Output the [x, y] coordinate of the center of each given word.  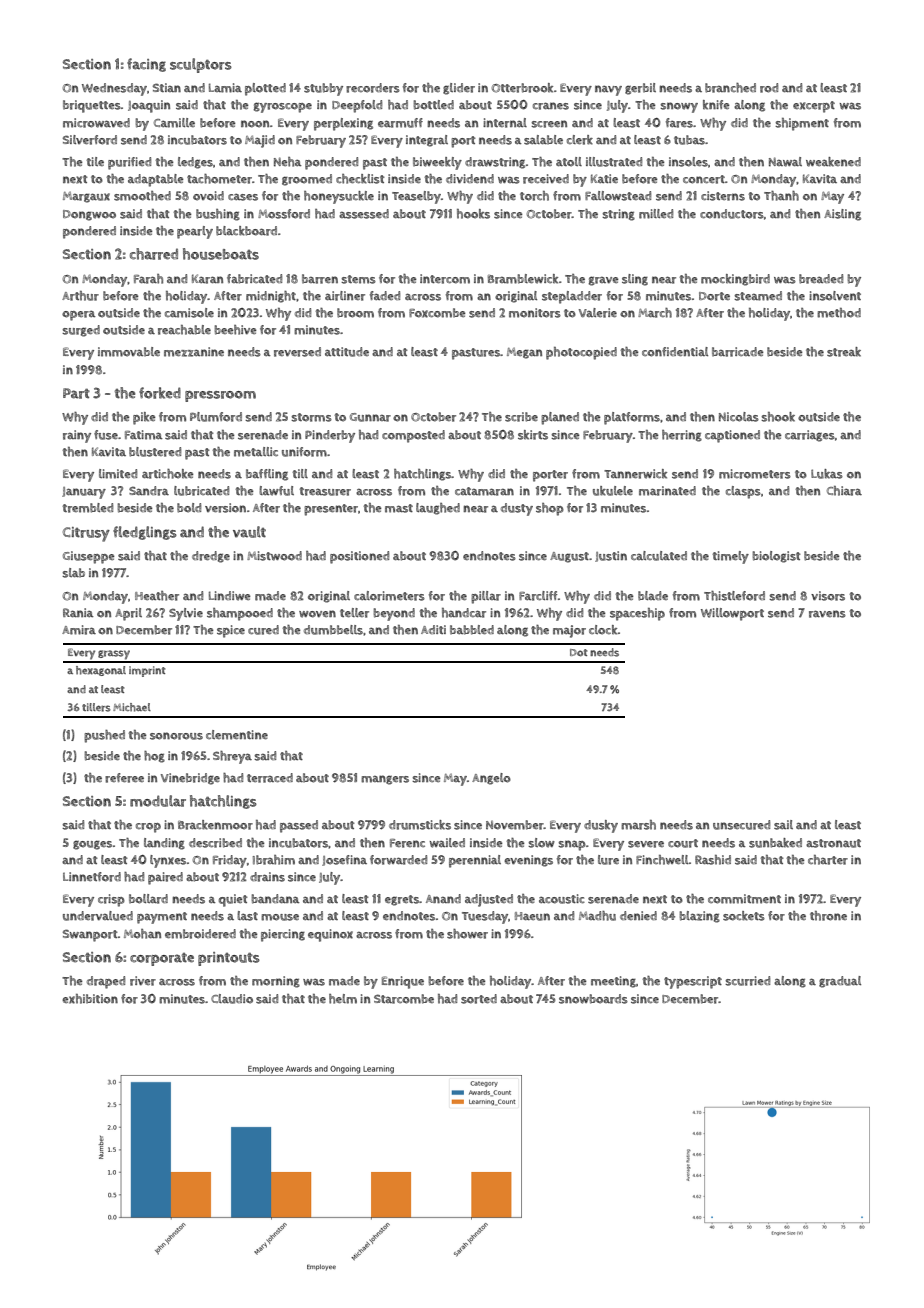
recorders [373, 88]
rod [769, 88]
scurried [747, 981]
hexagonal [101, 671]
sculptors [201, 65]
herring [682, 436]
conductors [732, 214]
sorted [479, 999]
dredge [211, 557]
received [546, 179]
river [143, 981]
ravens [827, 614]
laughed [438, 509]
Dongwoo [89, 215]
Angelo [491, 779]
